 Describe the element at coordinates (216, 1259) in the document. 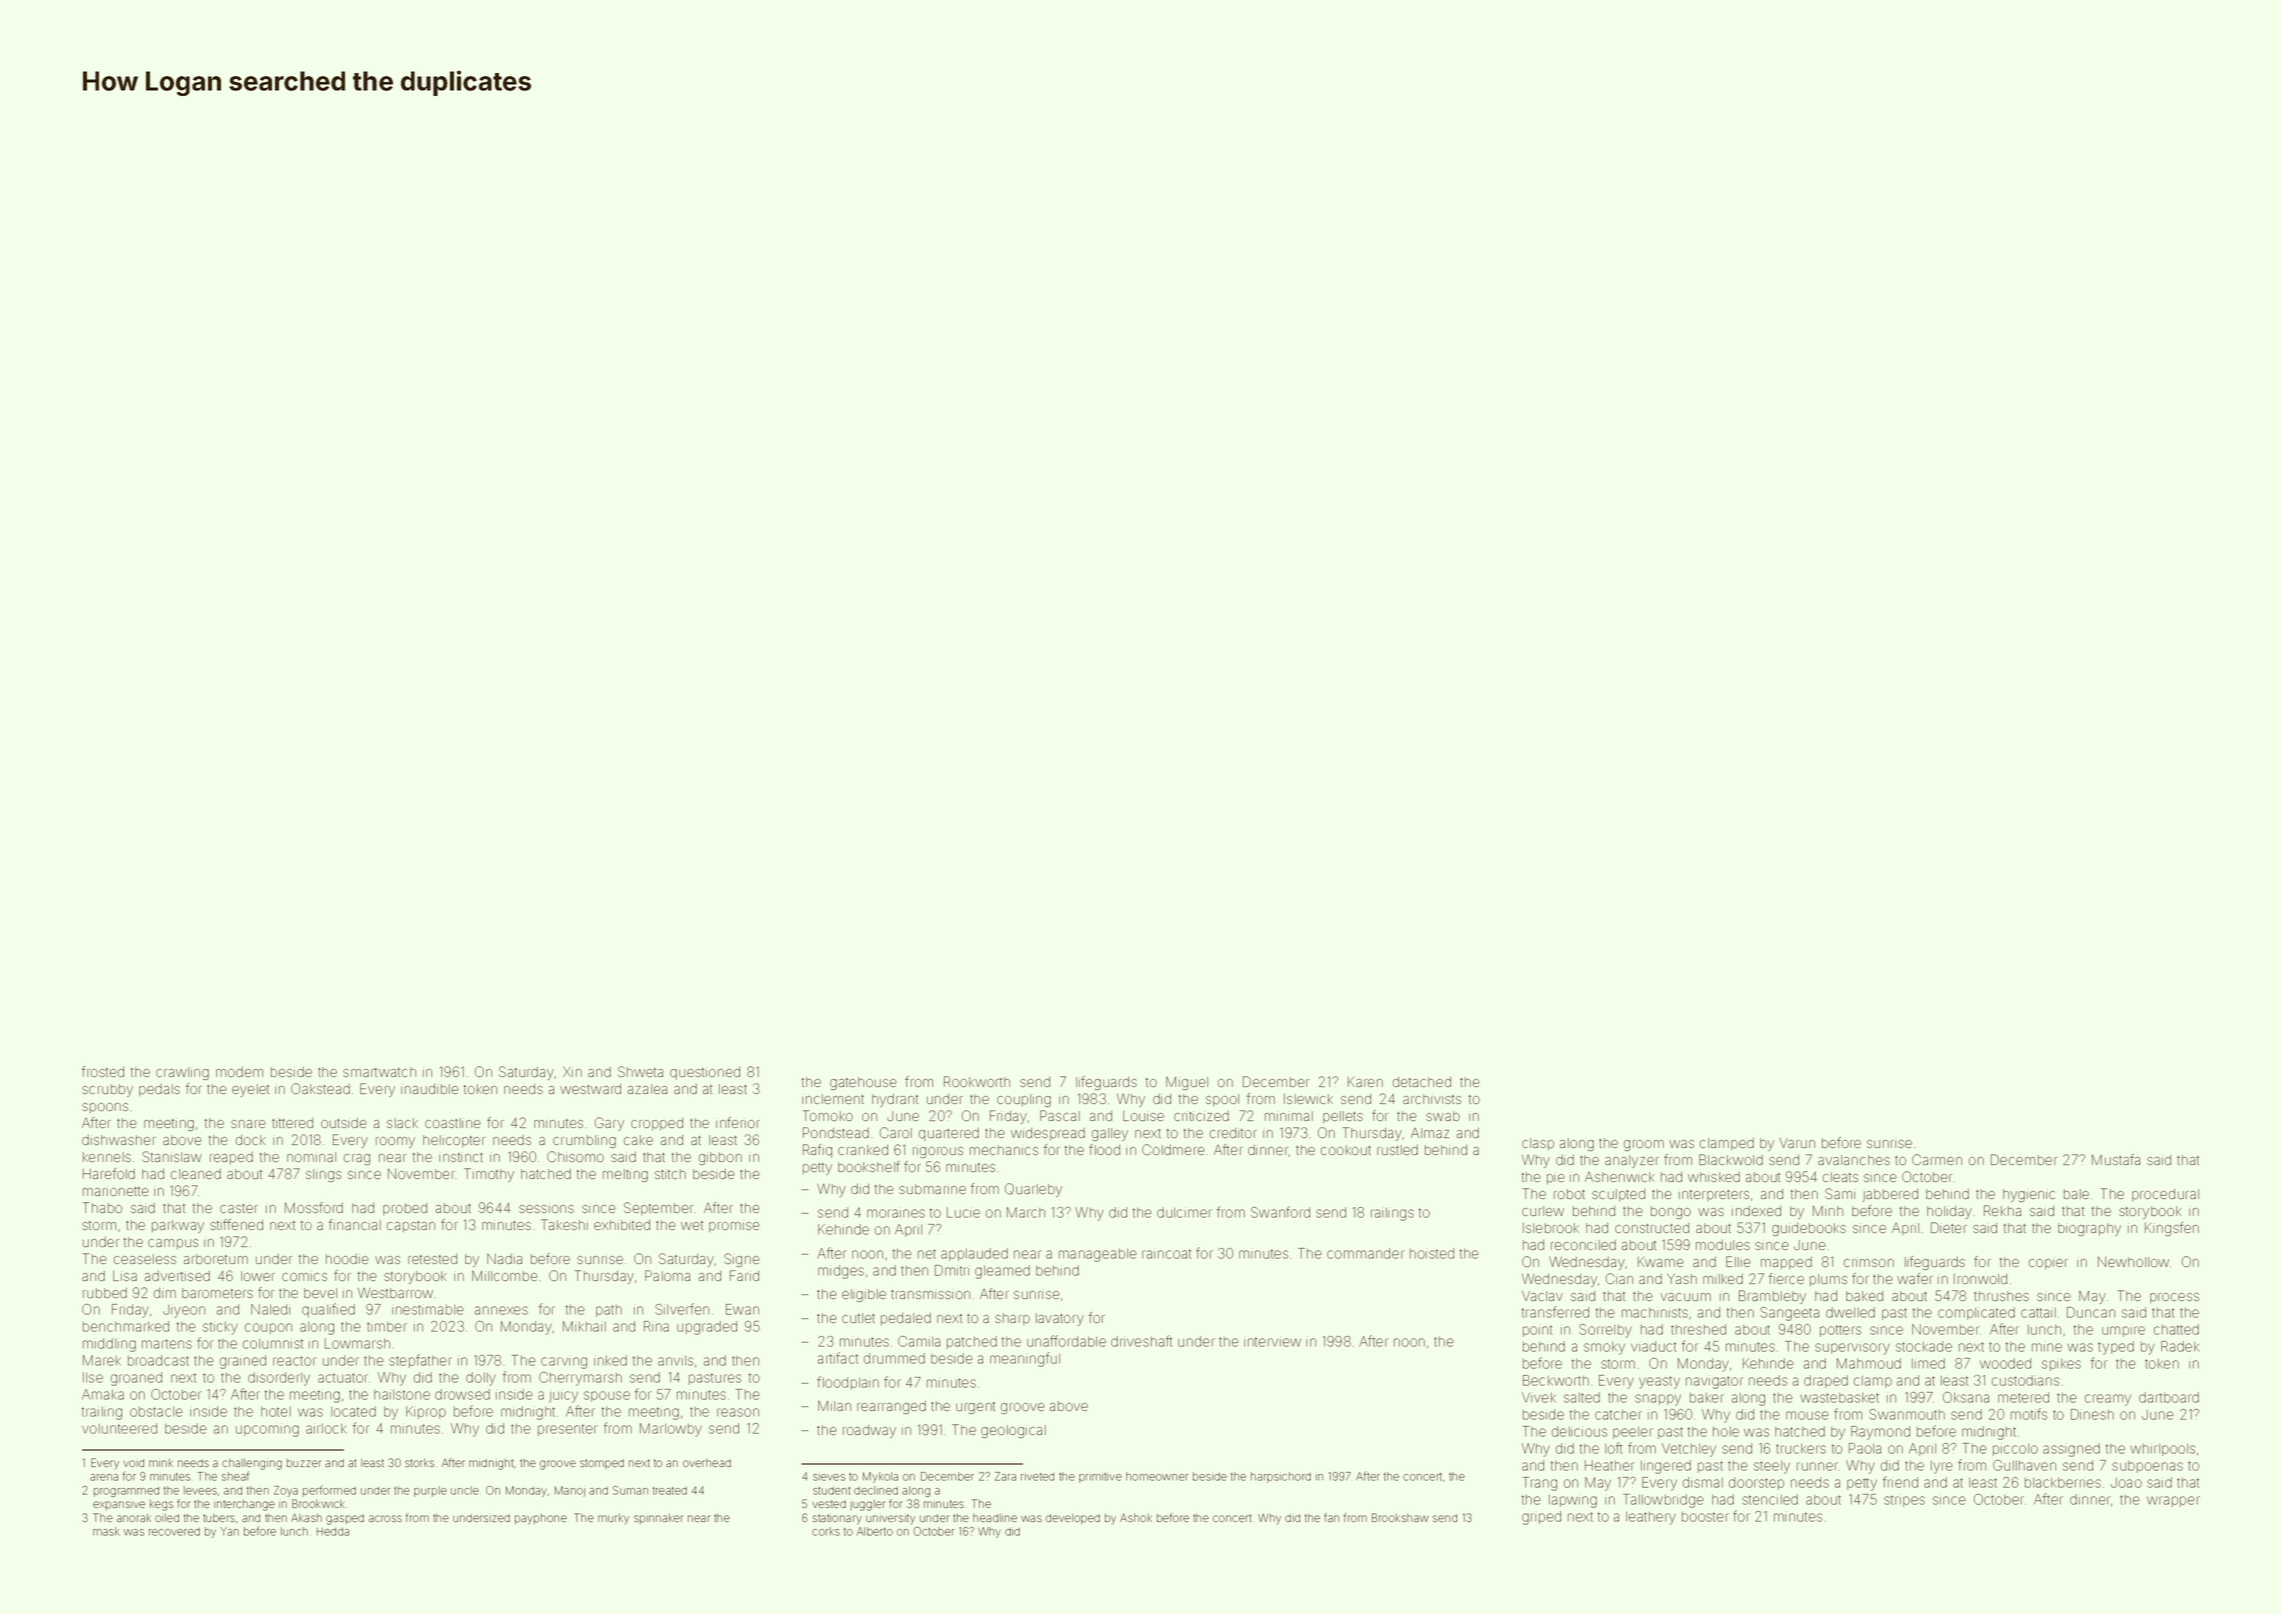

I see `arboretum` at that location.
